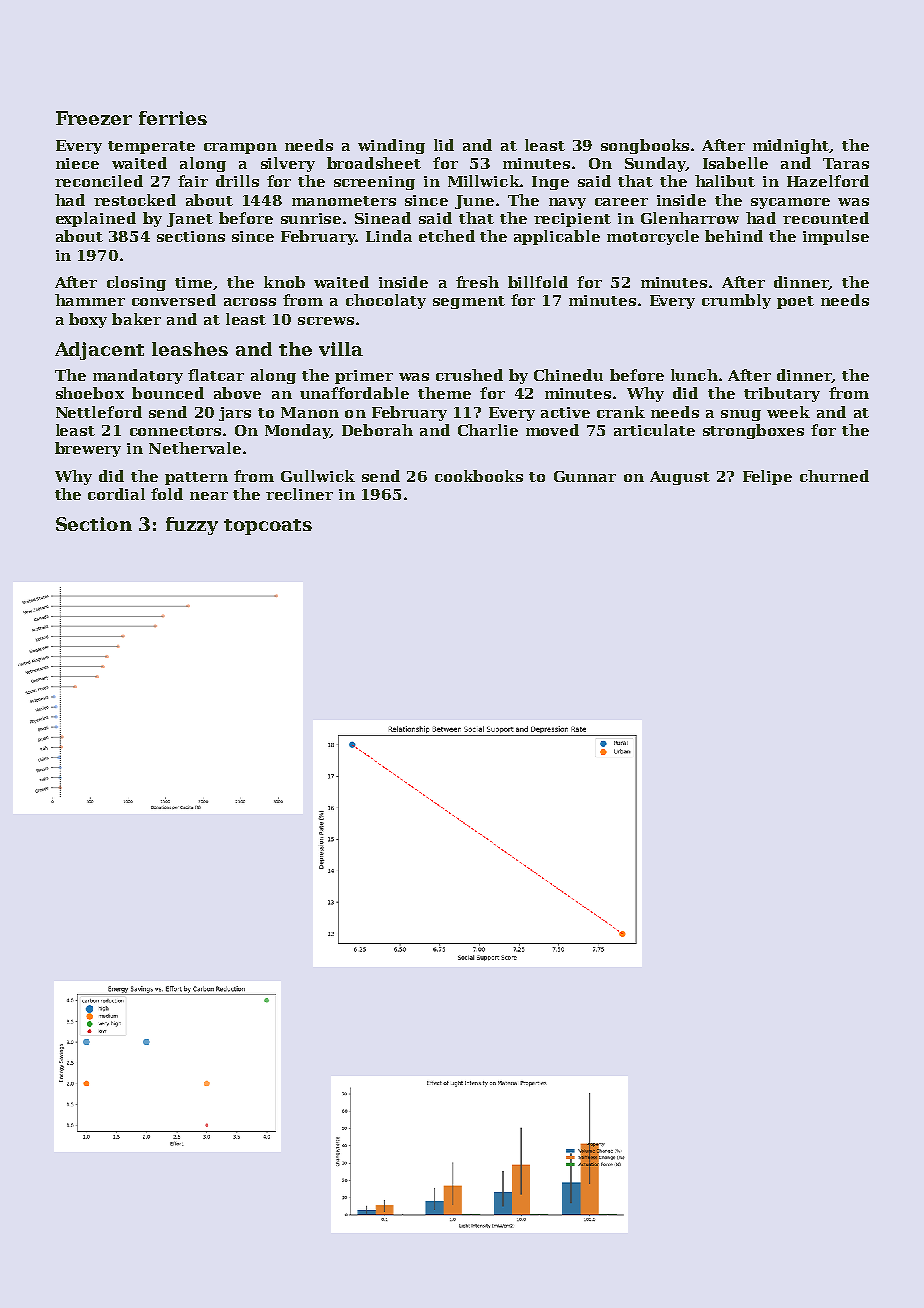  I want to click on midnight, so click(791, 146).
